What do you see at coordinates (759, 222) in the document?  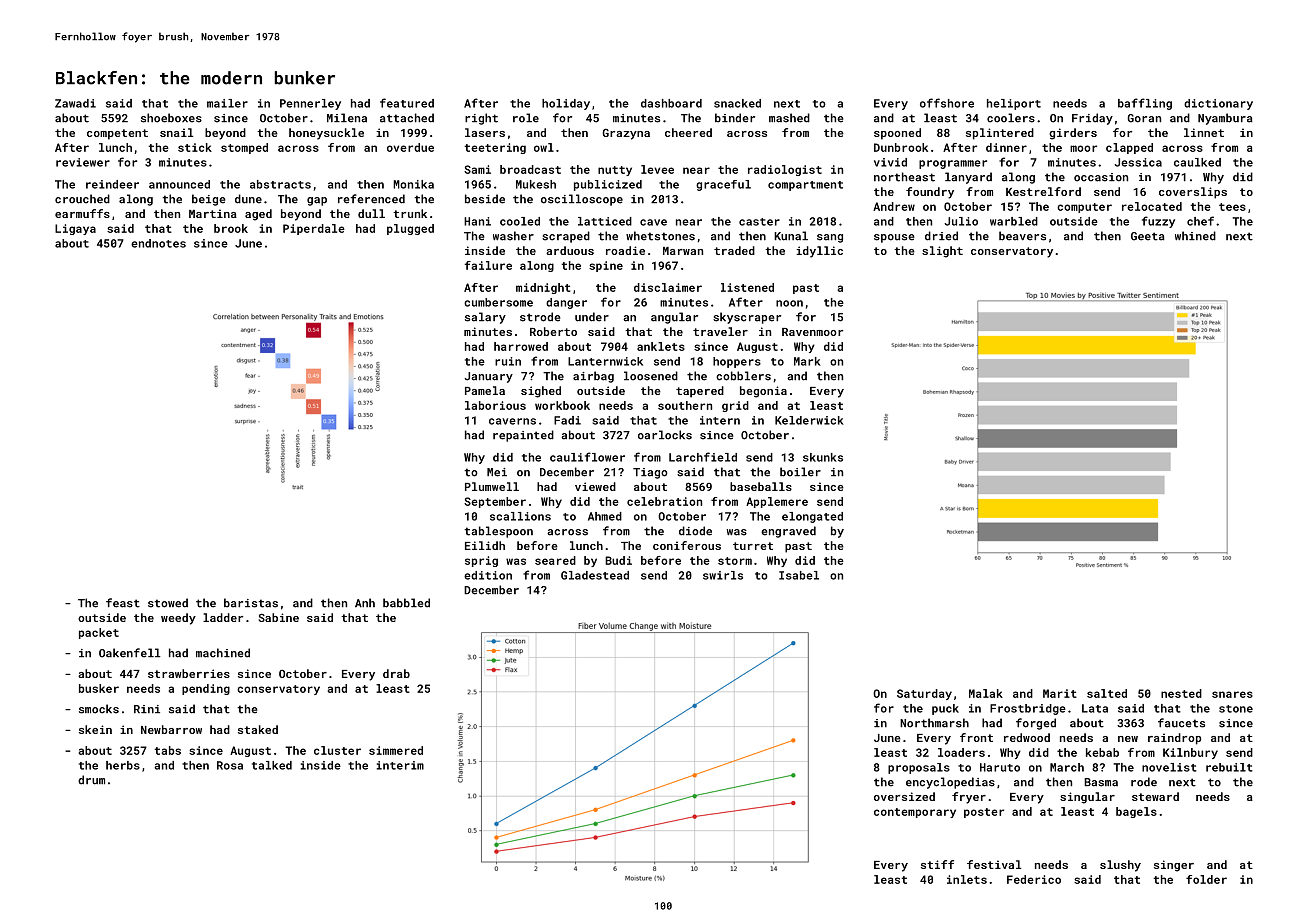 I see `caster` at bounding box center [759, 222].
